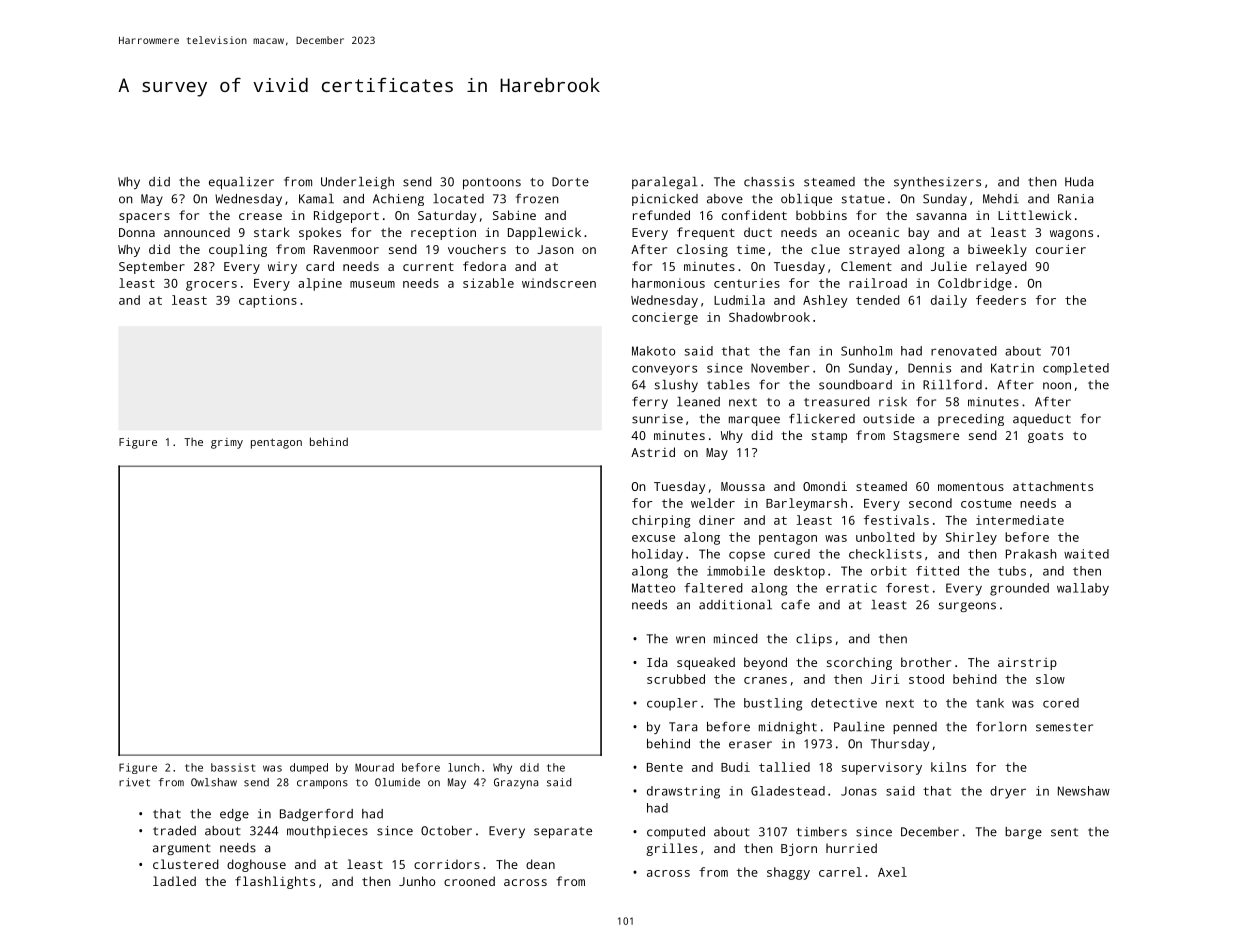 The image size is (1233, 952). Describe the element at coordinates (227, 443) in the screenshot. I see `grimy` at that location.
